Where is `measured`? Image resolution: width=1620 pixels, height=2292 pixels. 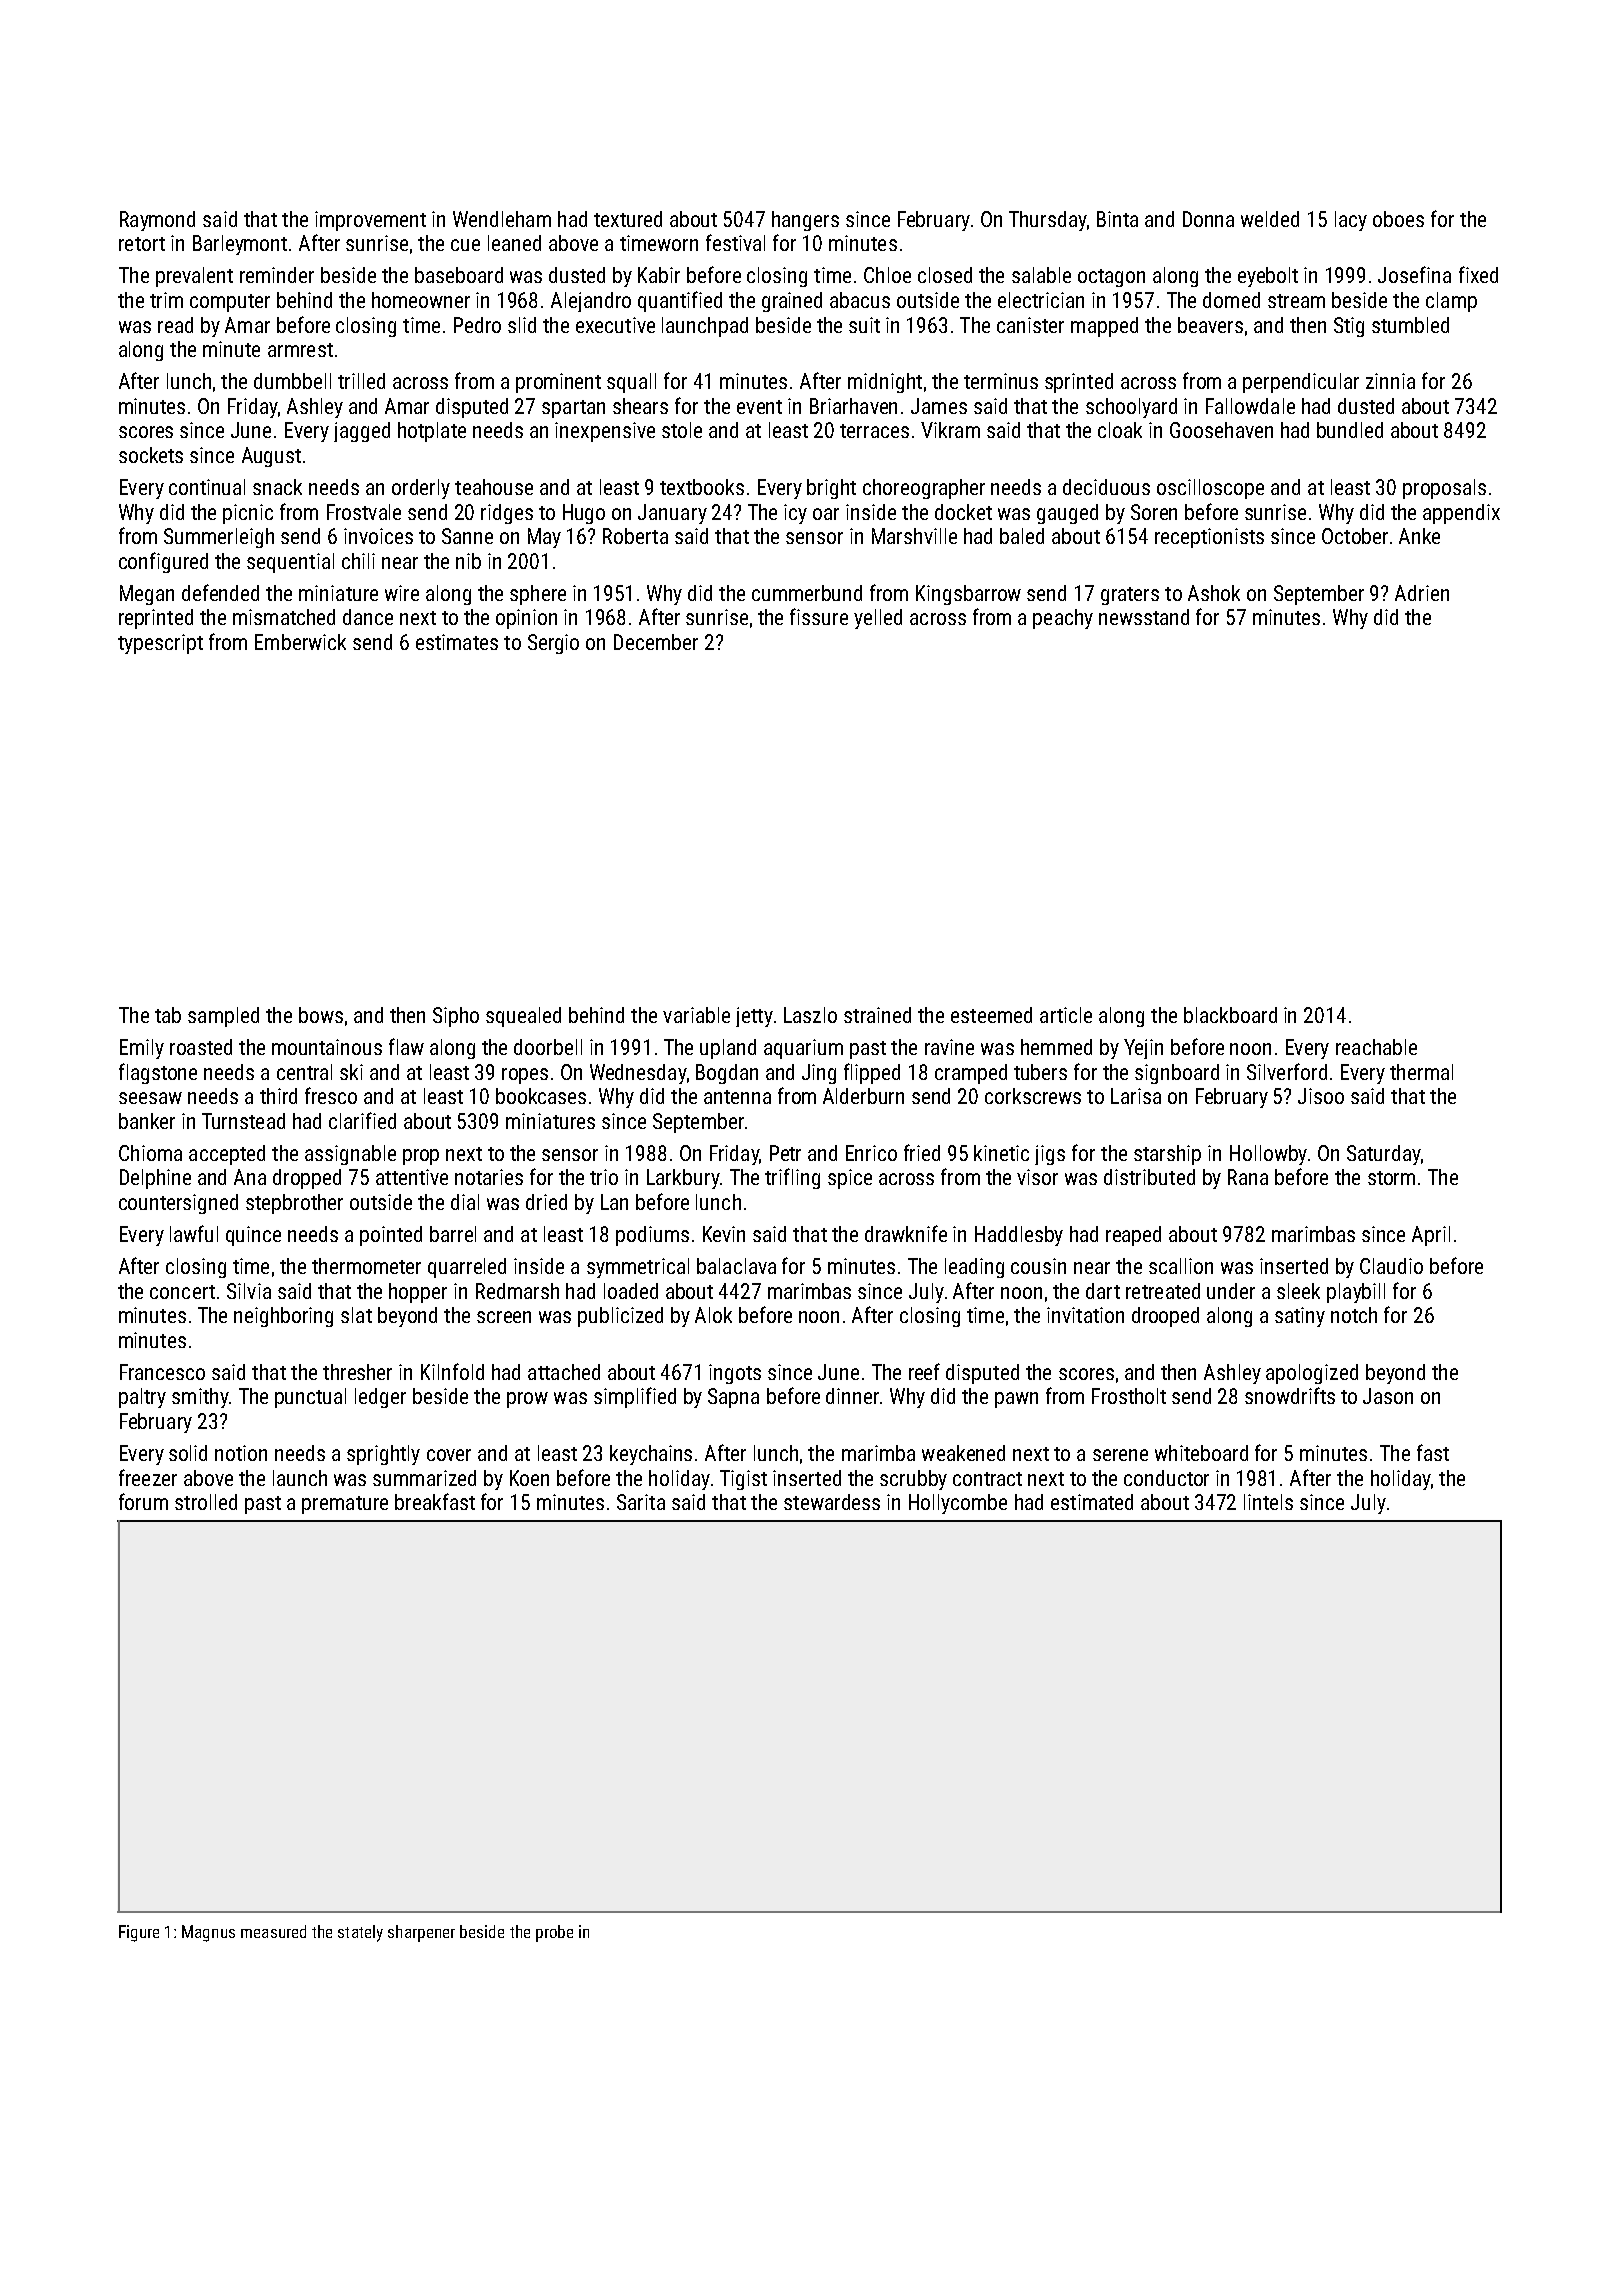 measured is located at coordinates (273, 1931).
